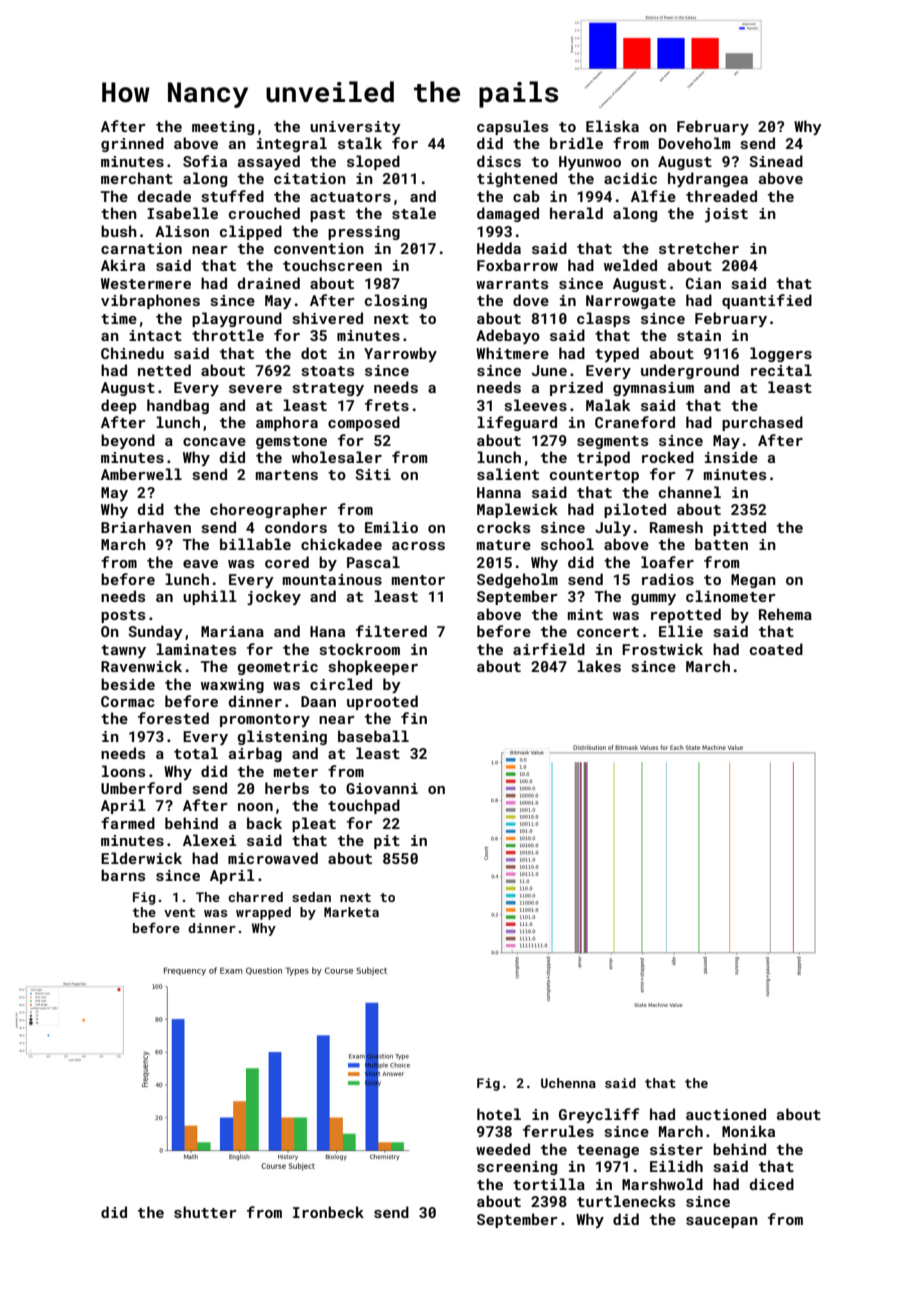  I want to click on martens, so click(287, 475).
